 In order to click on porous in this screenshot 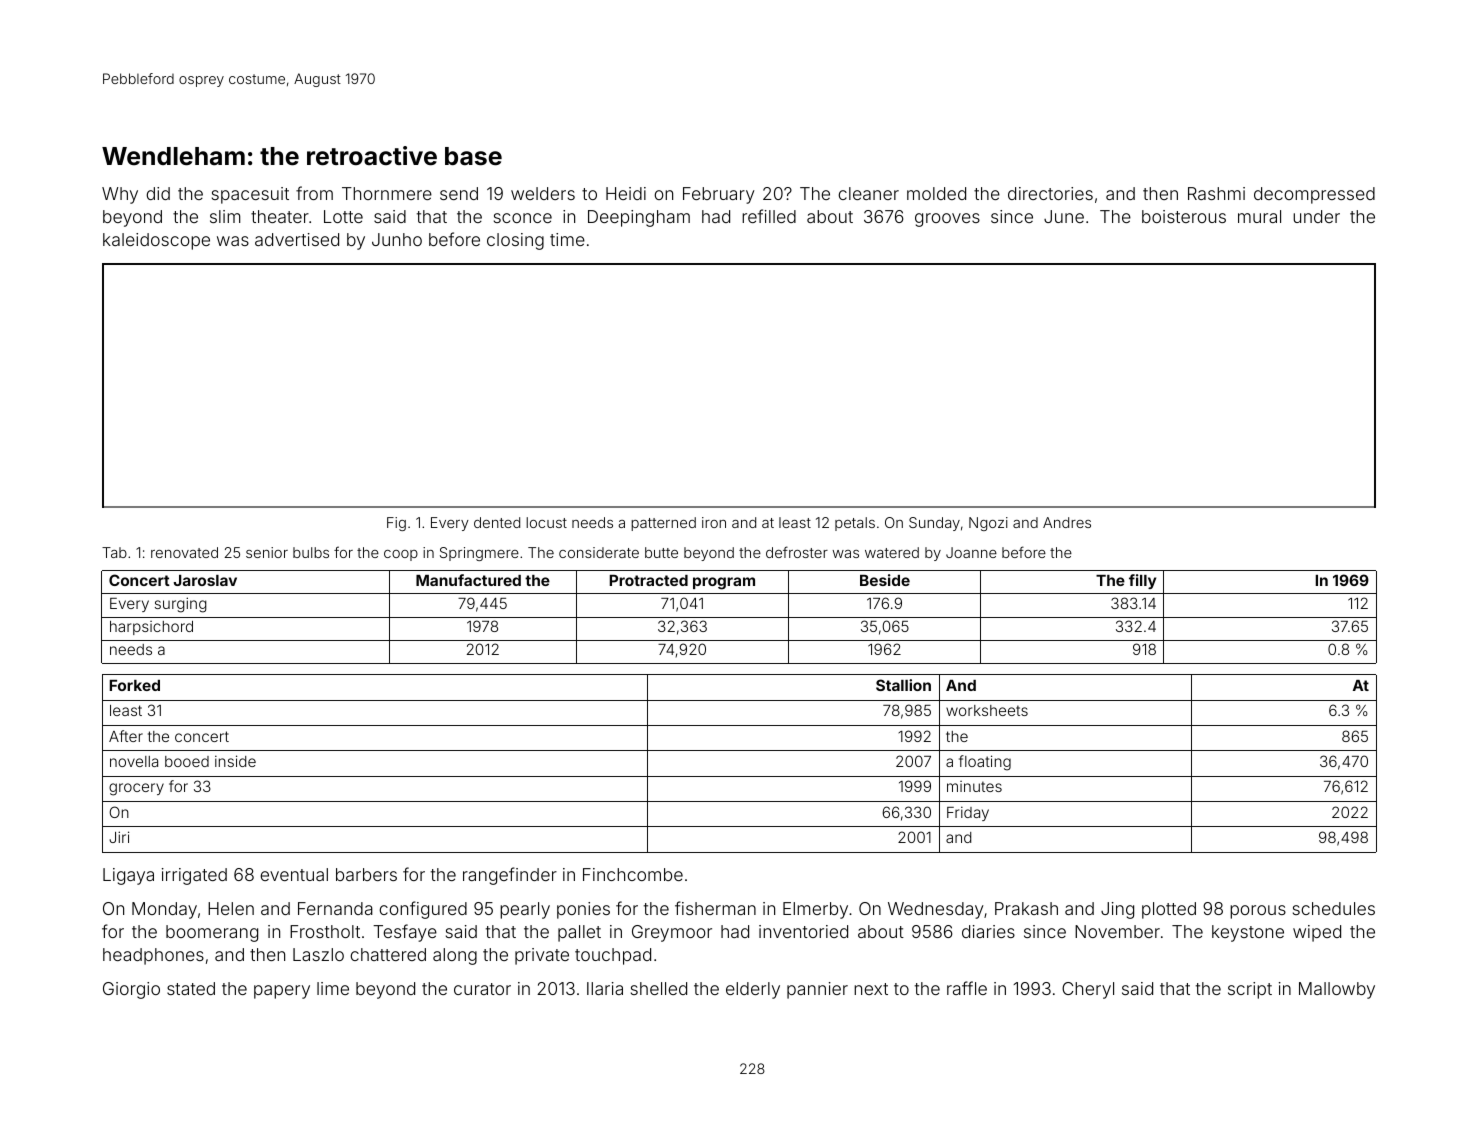, I will do `click(1258, 912)`.
